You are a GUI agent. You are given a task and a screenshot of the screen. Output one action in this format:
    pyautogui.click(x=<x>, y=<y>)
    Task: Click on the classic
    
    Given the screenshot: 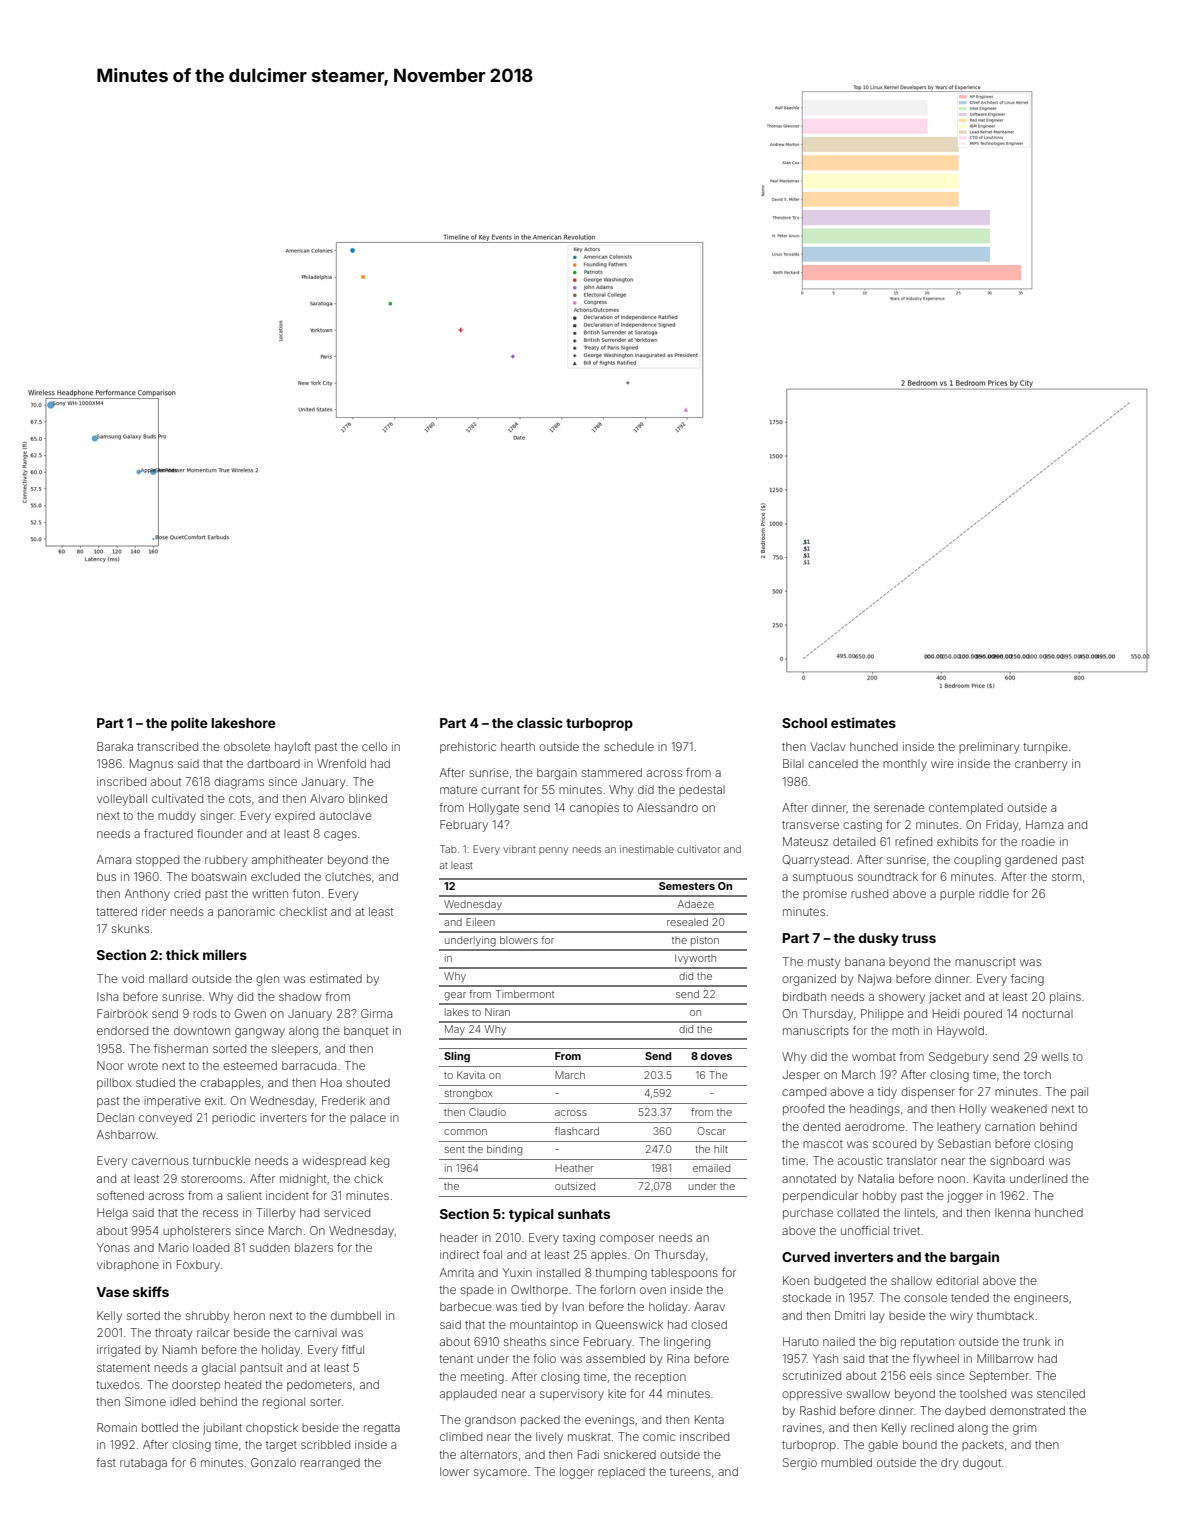 What is the action you would take?
    pyautogui.click(x=540, y=722)
